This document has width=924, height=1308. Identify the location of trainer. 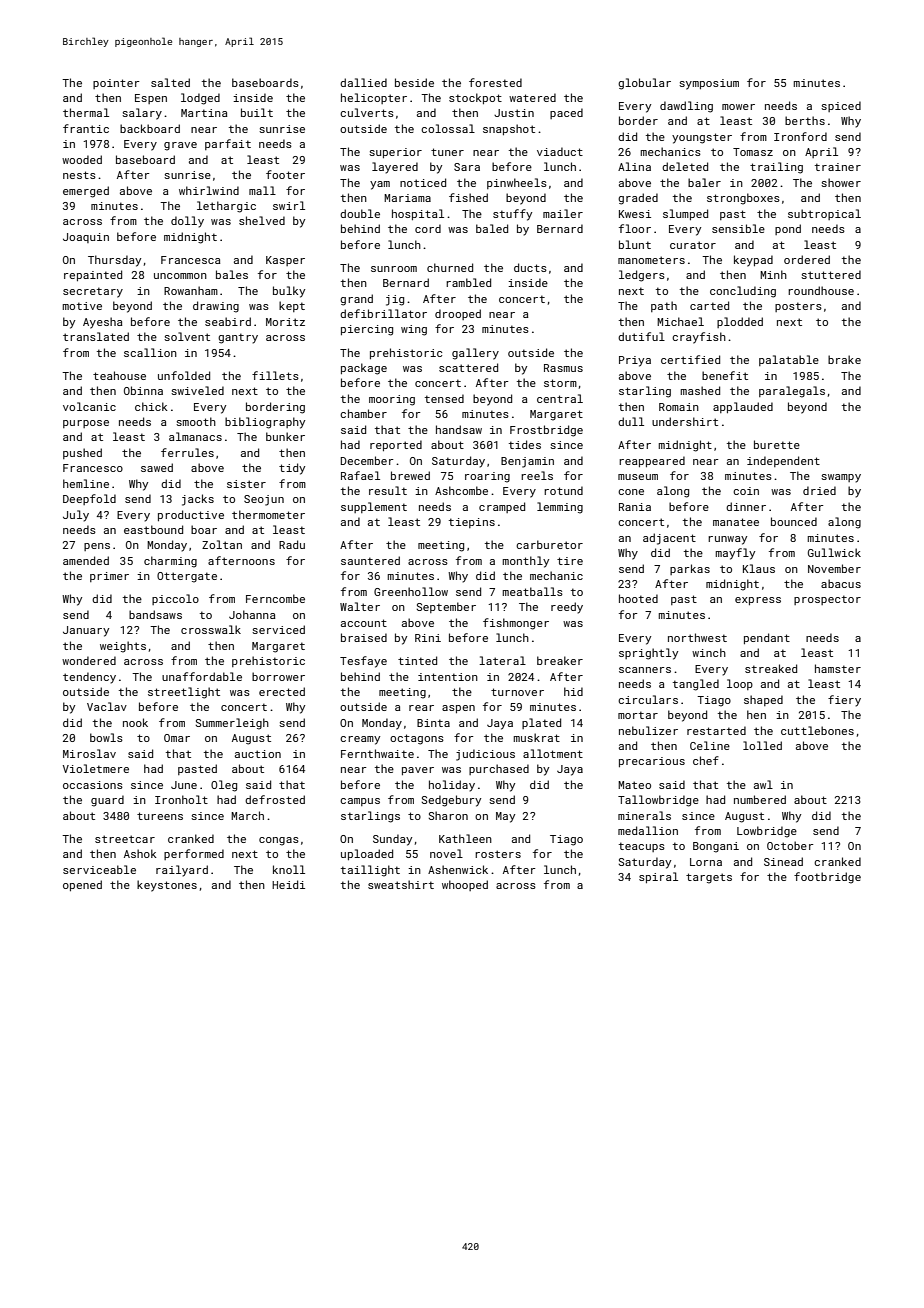
(838, 167).
